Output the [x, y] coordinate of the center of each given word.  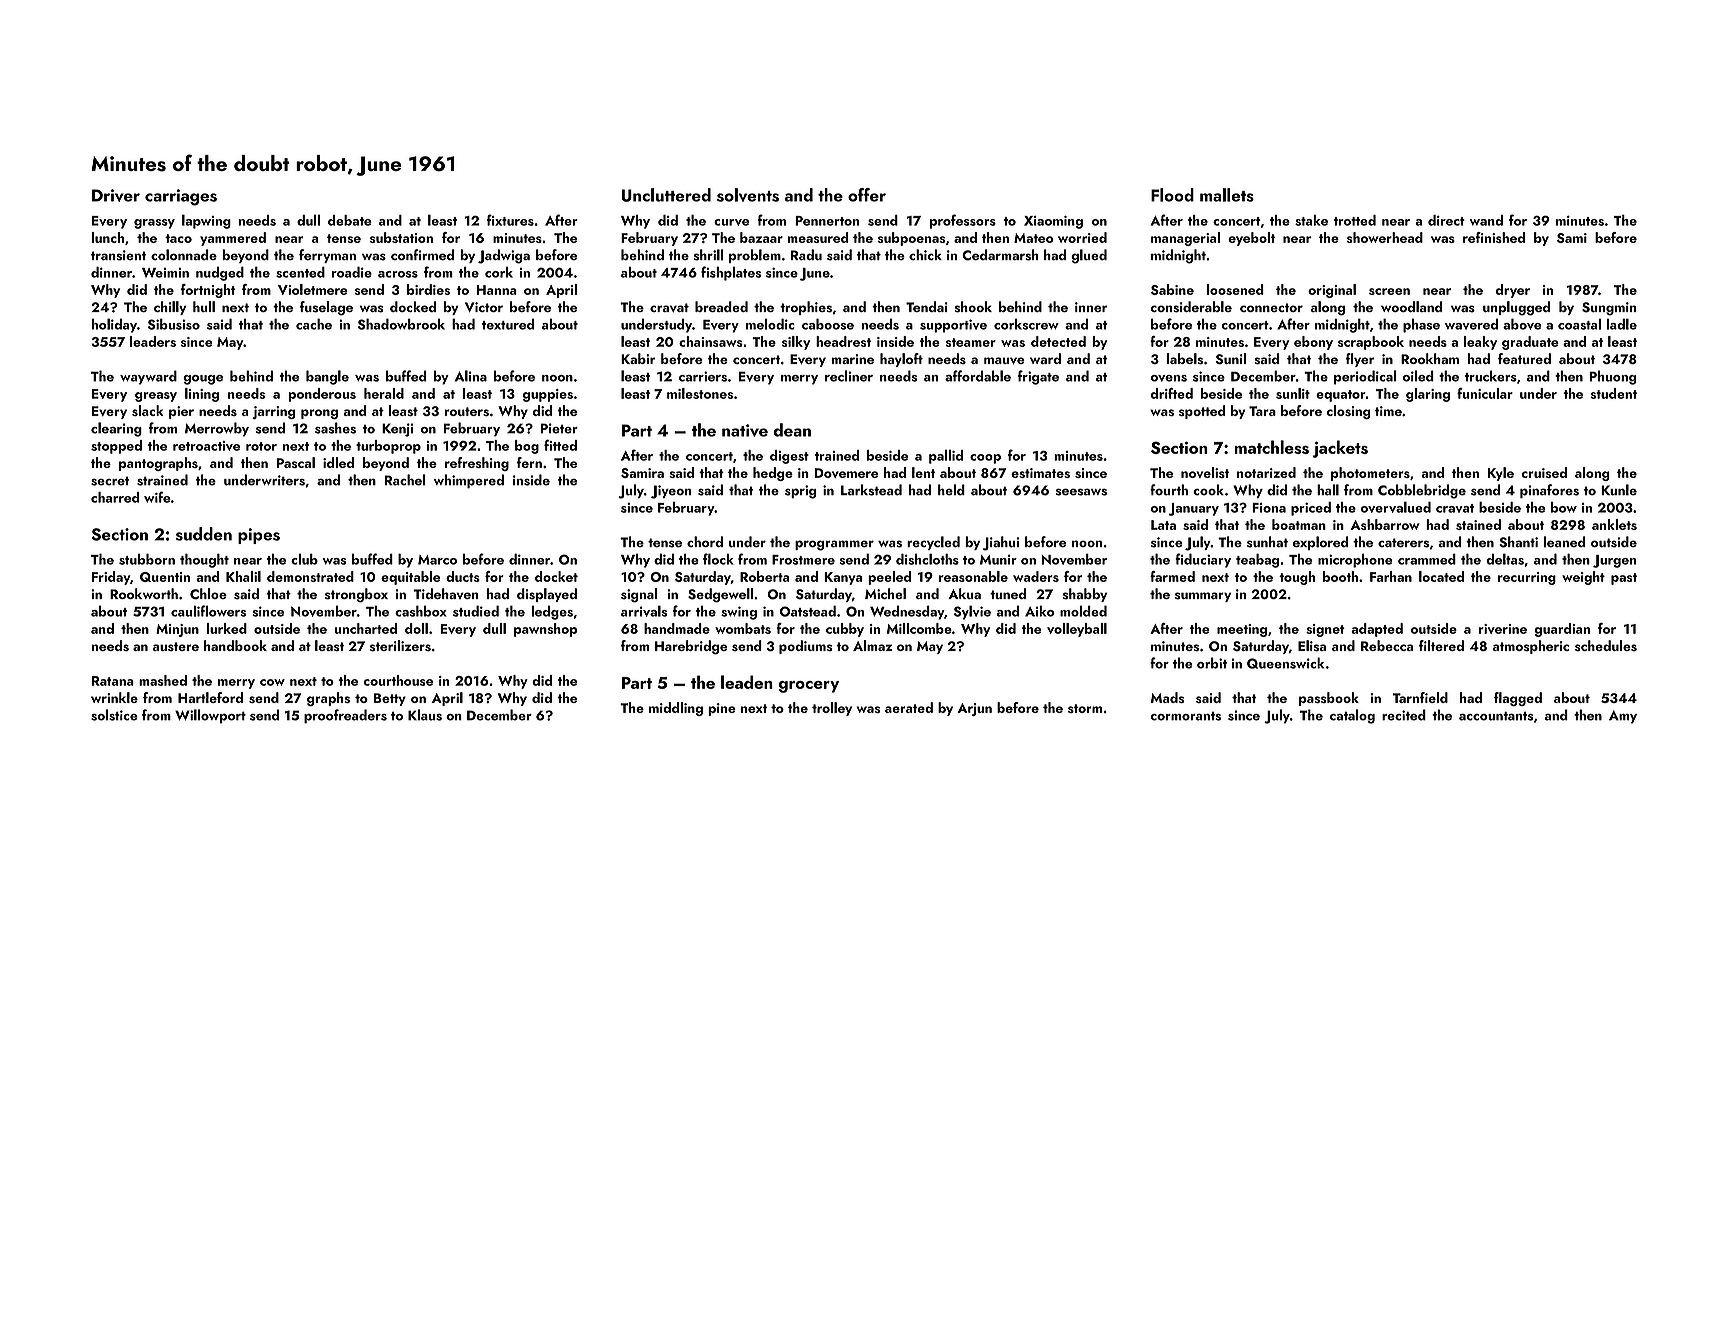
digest [789, 457]
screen [1389, 291]
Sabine [1172, 289]
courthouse [398, 680]
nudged [220, 274]
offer [867, 195]
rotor [261, 446]
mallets [1227, 195]
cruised [1544, 472]
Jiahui [1001, 543]
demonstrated [310, 576]
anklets [1614, 524]
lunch [107, 237]
